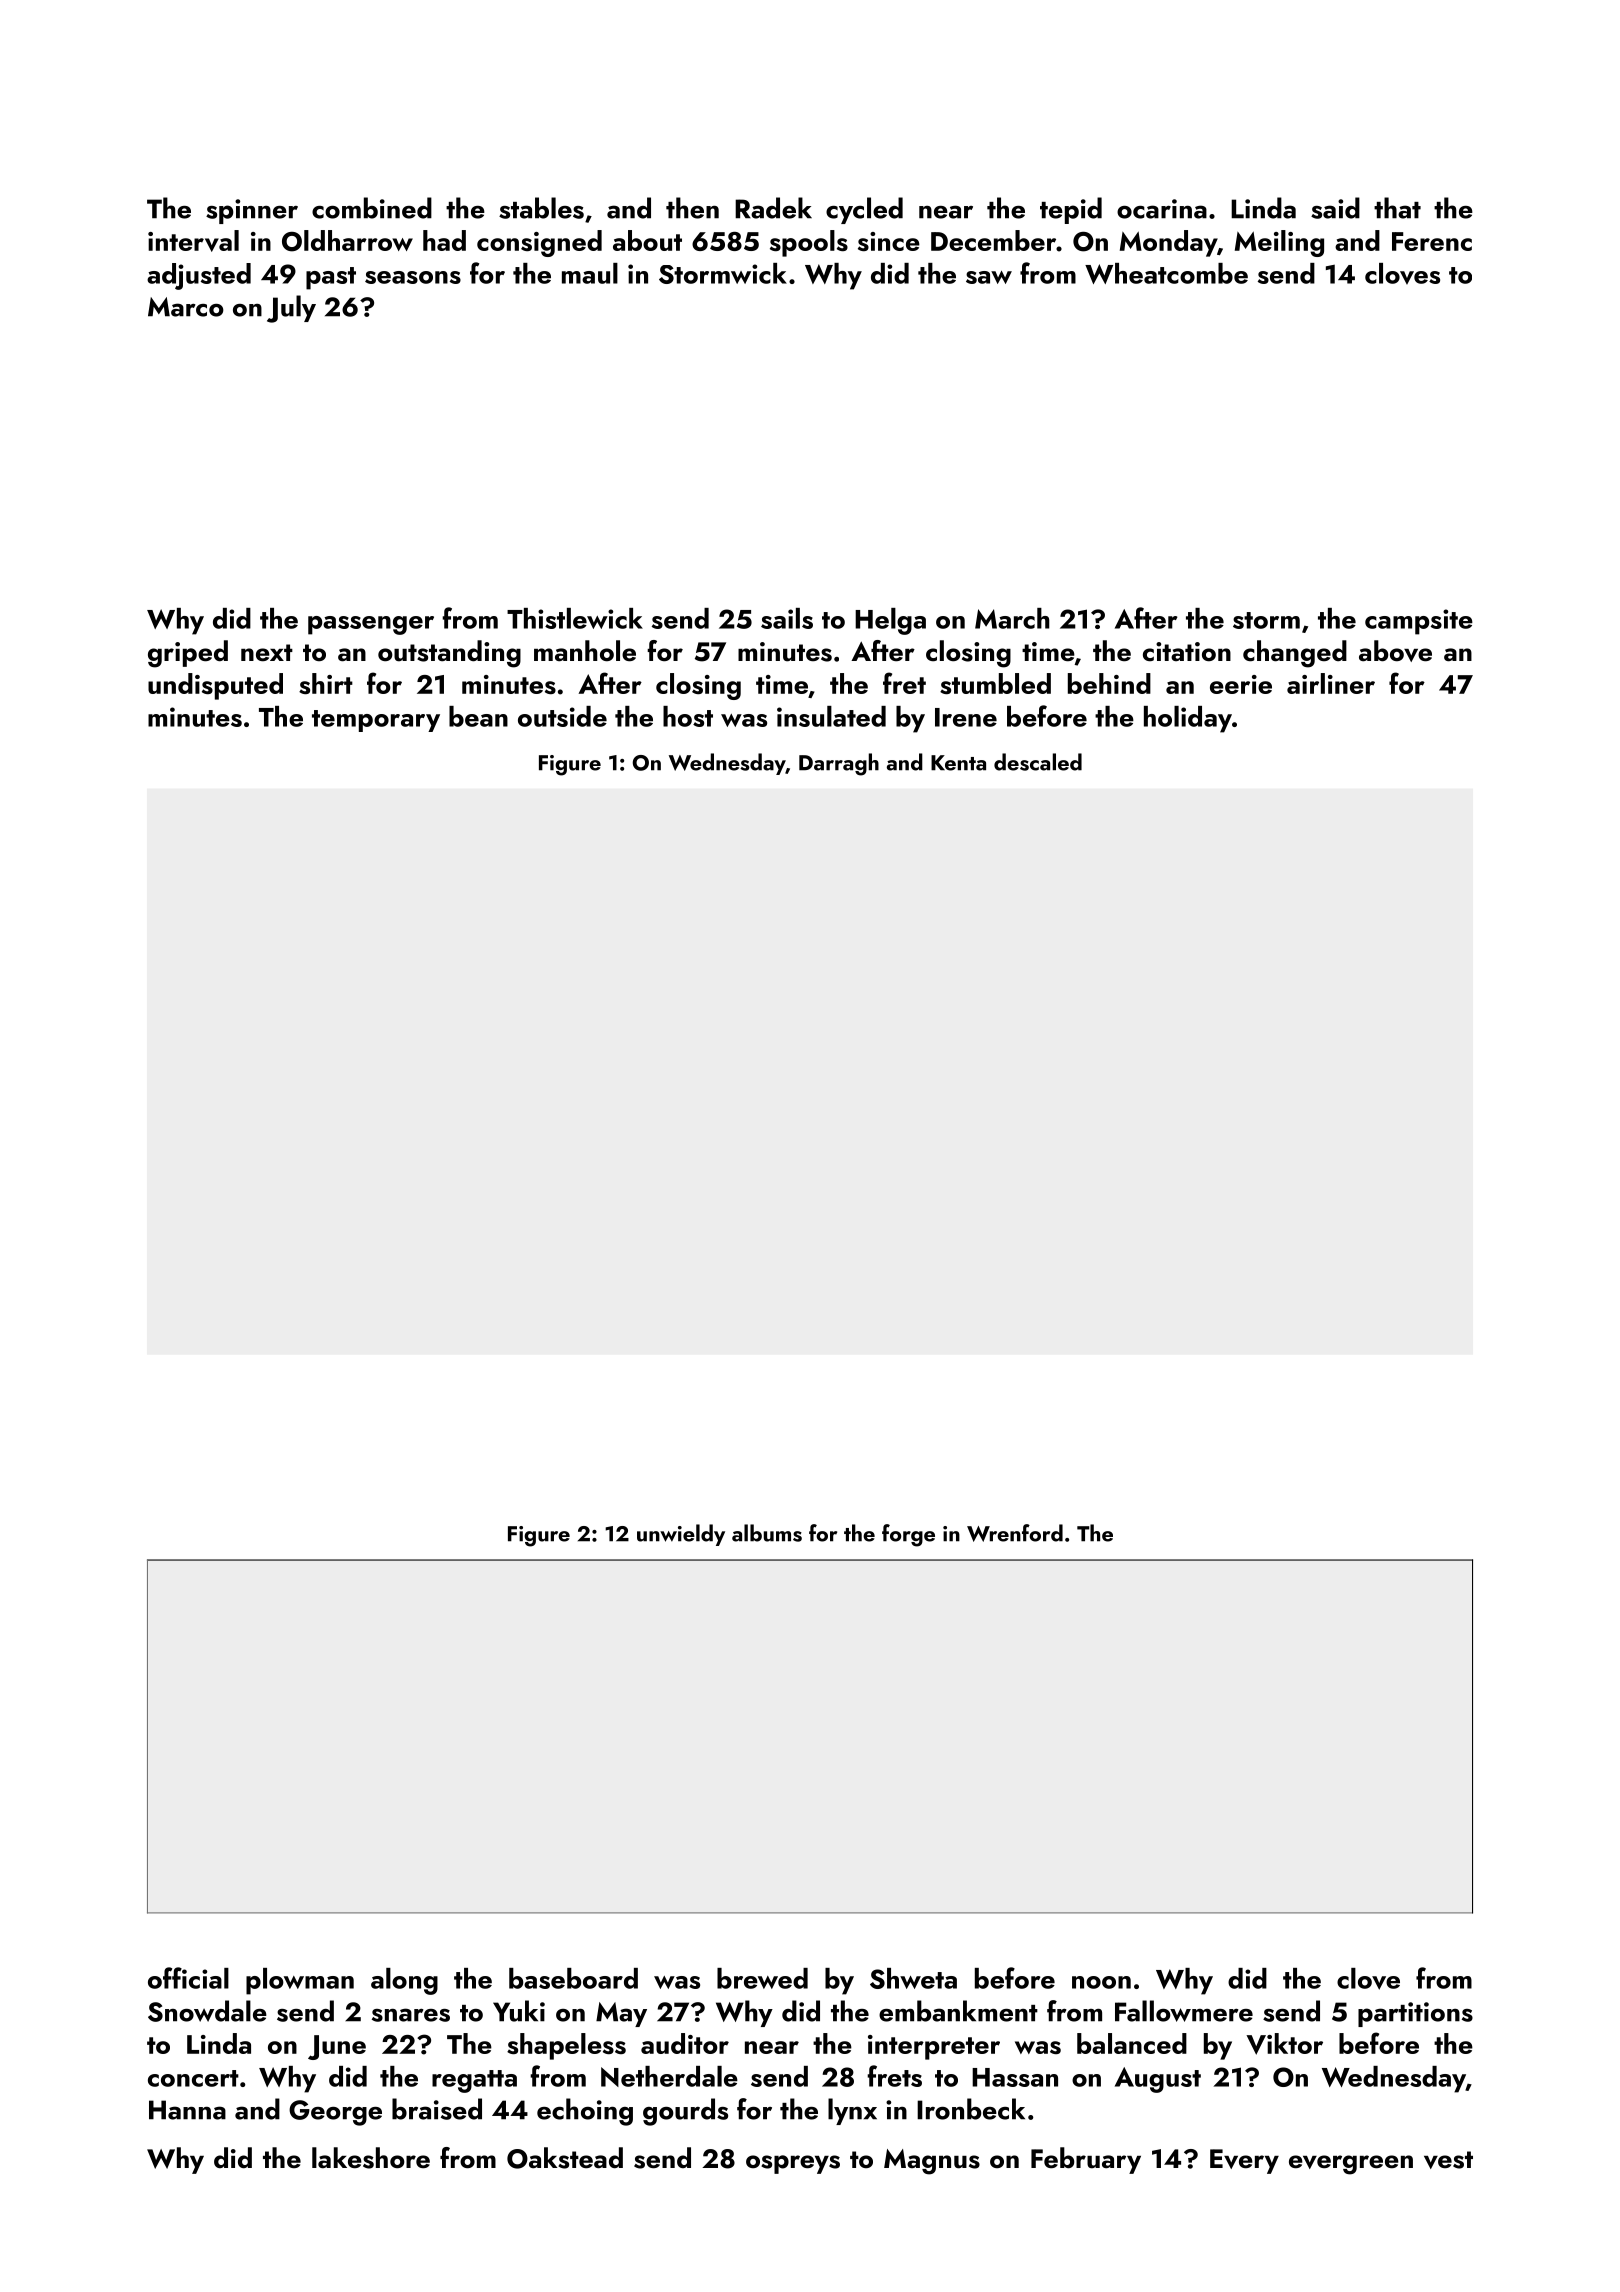  What do you see at coordinates (566, 2046) in the document?
I see `shapeless` at bounding box center [566, 2046].
